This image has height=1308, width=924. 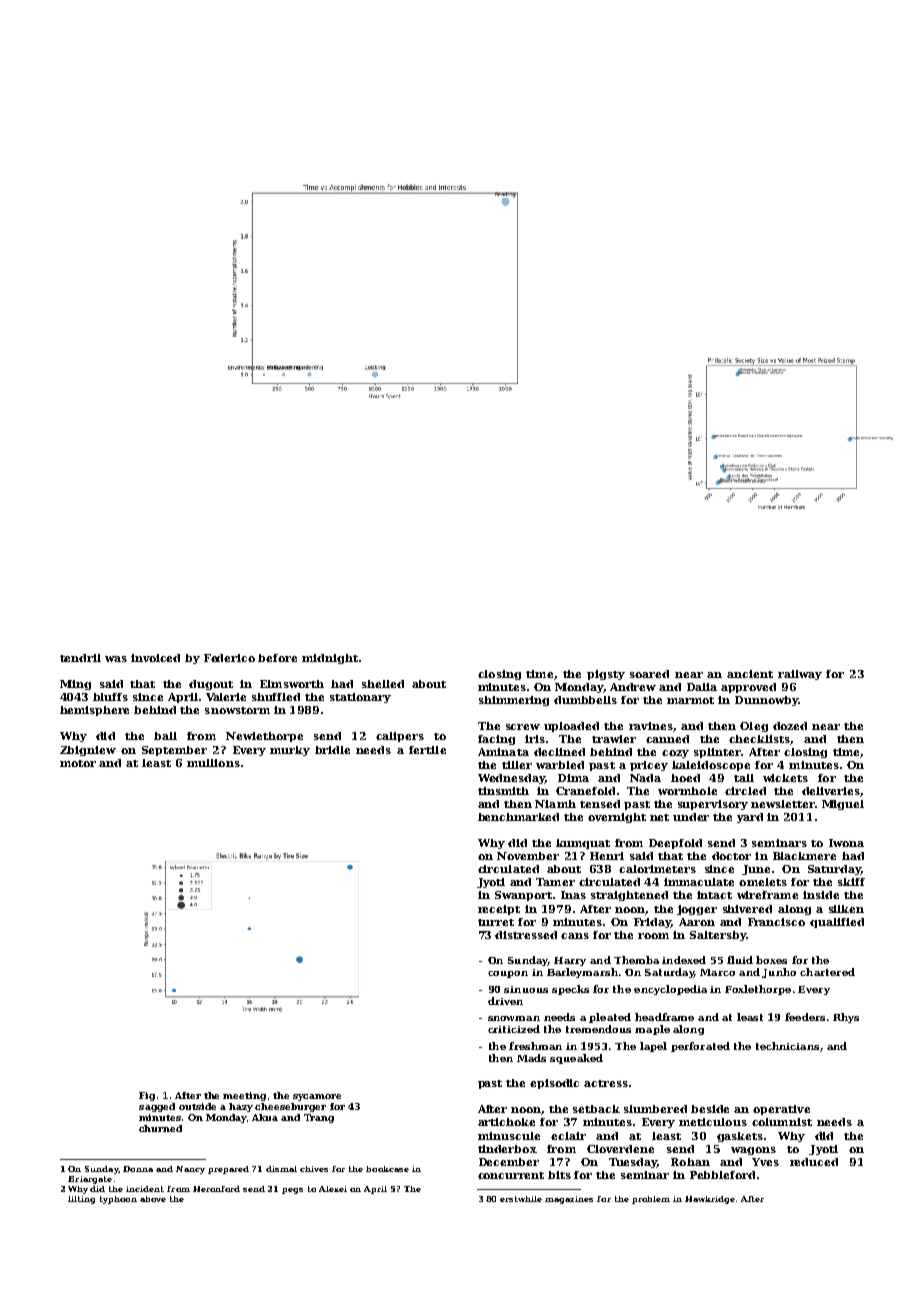 I want to click on benchmarked, so click(x=518, y=817).
